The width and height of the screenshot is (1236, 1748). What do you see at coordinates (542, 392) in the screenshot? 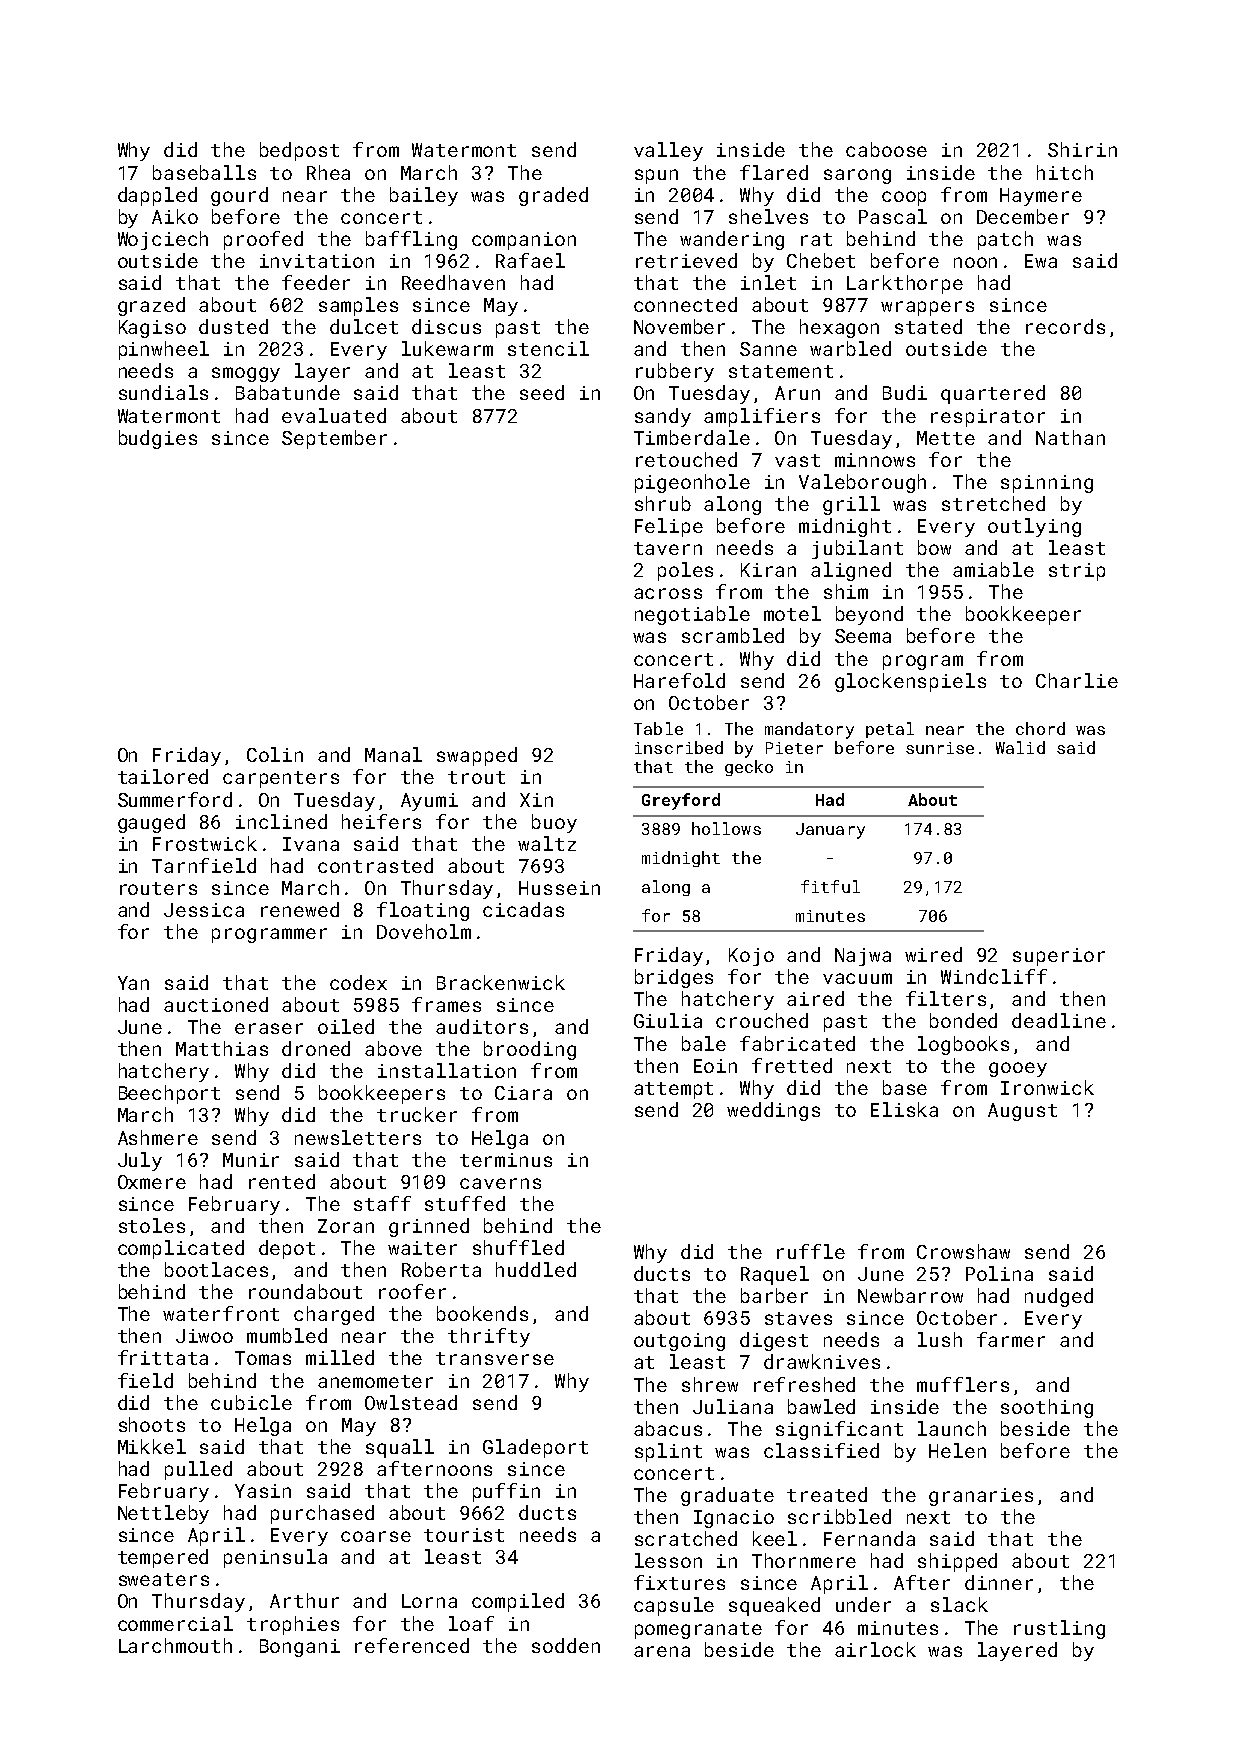
I see `seed` at bounding box center [542, 392].
